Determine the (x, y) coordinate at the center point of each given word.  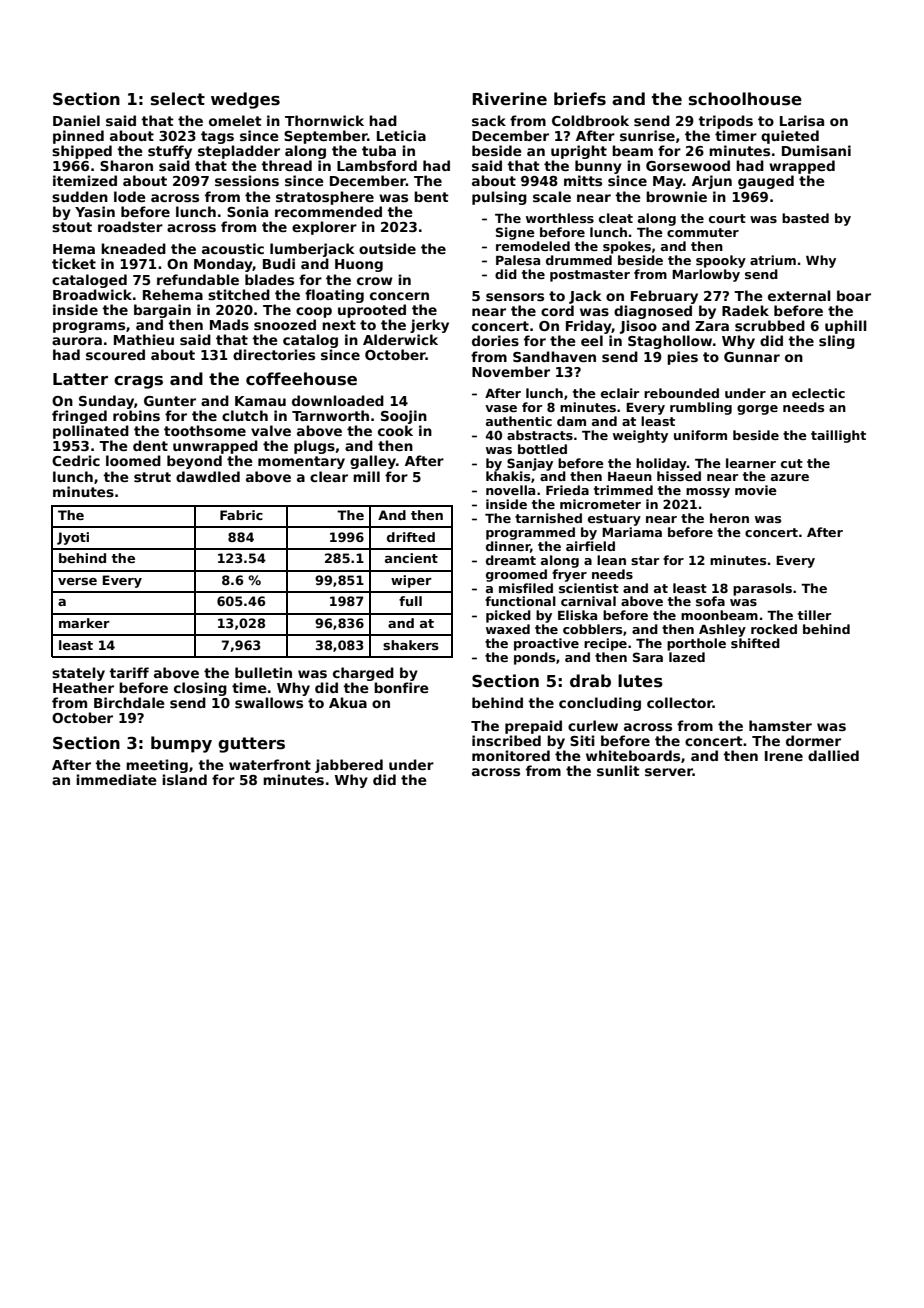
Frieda (567, 490)
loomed (133, 460)
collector (680, 702)
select (178, 99)
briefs (580, 99)
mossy (708, 493)
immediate (116, 779)
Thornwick (324, 120)
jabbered (349, 766)
